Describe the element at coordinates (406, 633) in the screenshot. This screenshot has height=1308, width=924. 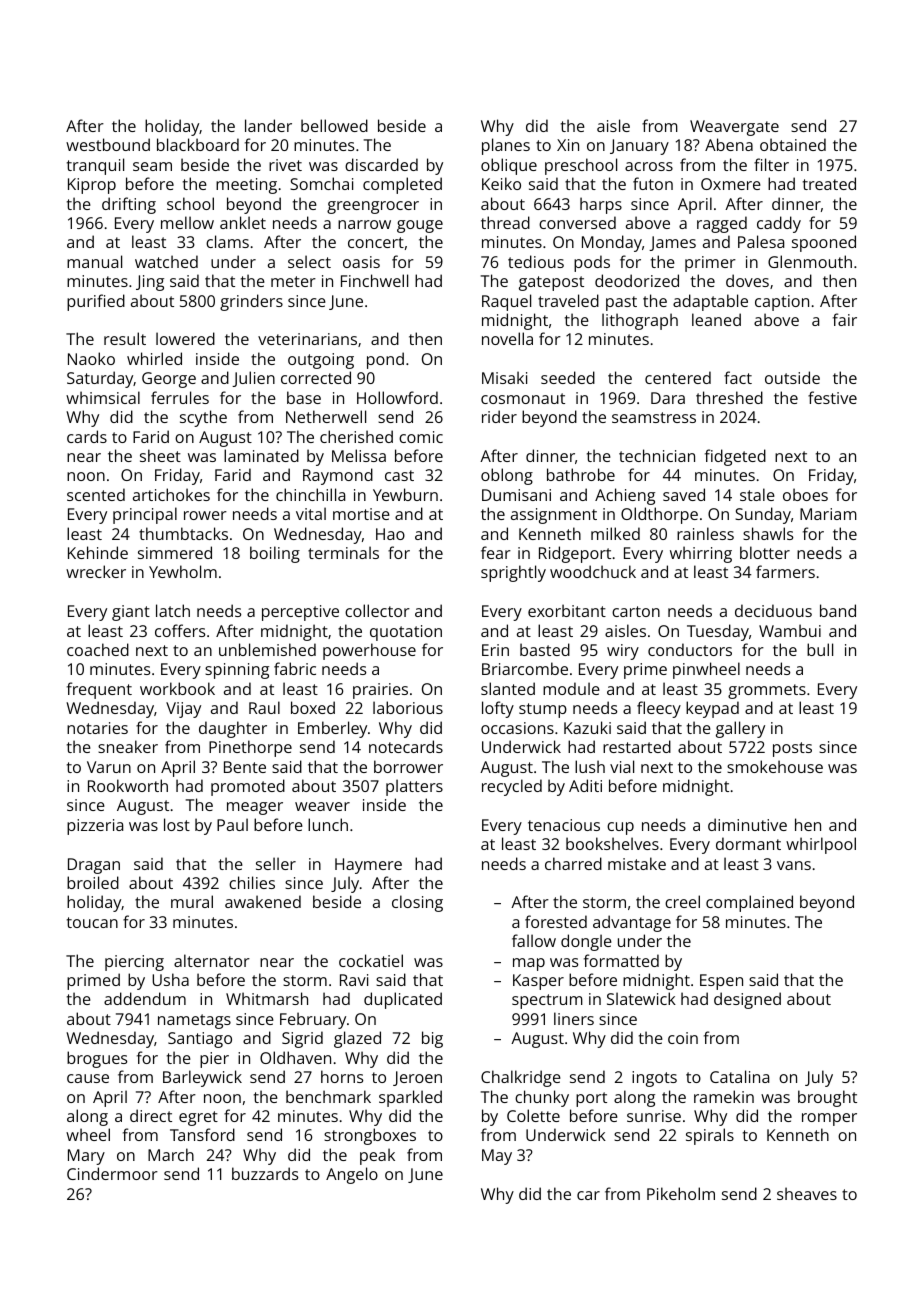
I see `quotation` at that location.
